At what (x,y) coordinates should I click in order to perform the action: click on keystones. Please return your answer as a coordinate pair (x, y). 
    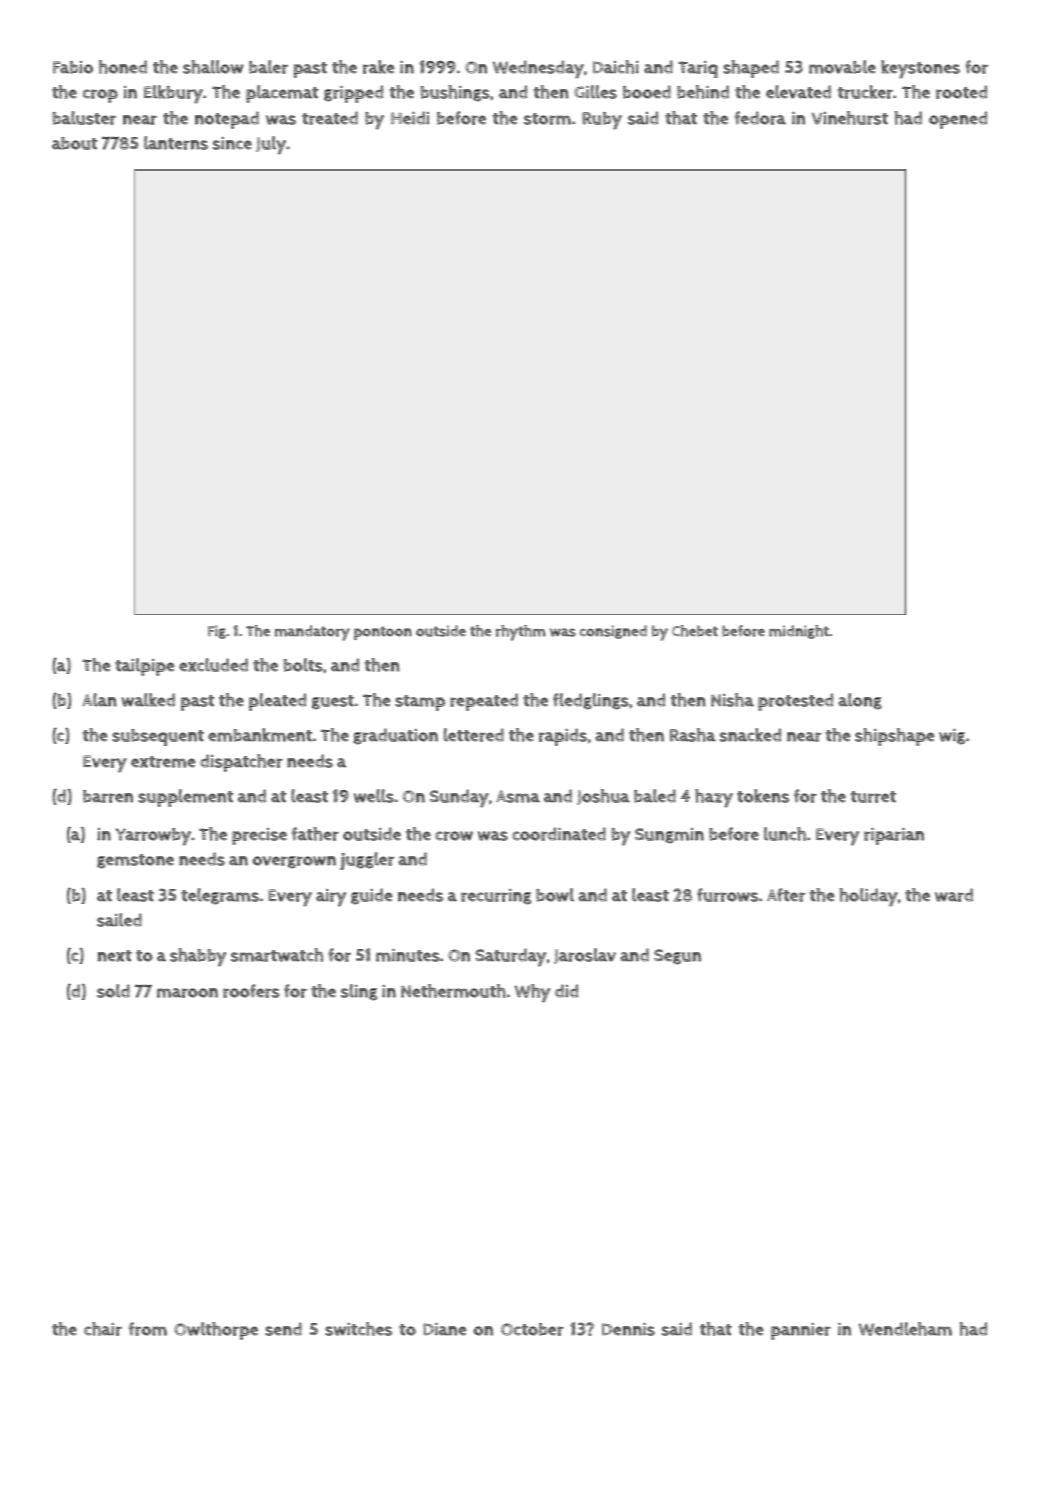
    Looking at the image, I should click on (920, 69).
